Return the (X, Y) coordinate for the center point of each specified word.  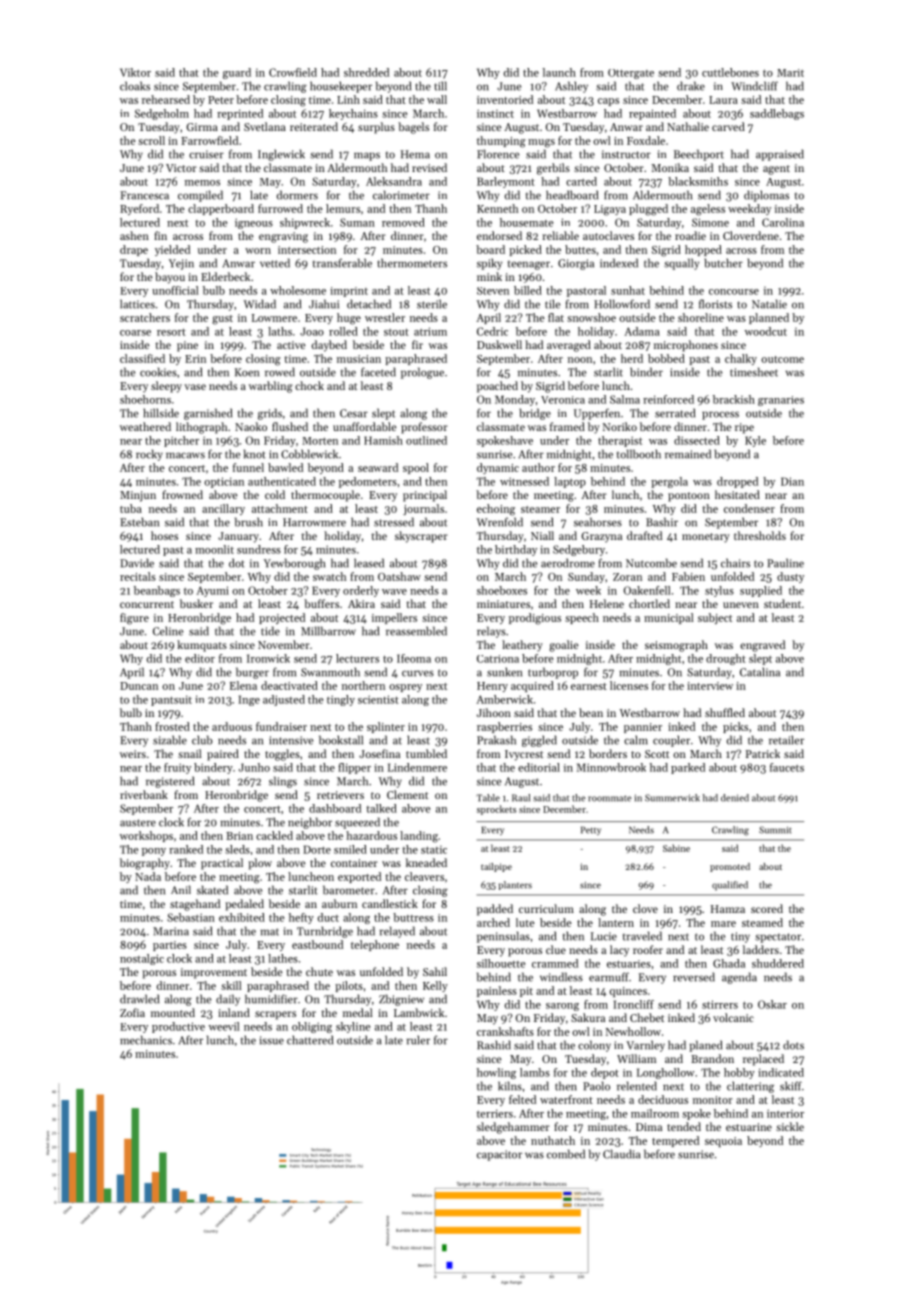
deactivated (289, 685)
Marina (171, 931)
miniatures (503, 604)
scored (767, 908)
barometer (349, 890)
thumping (501, 142)
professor (424, 428)
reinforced (668, 399)
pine (187, 346)
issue (272, 1040)
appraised (780, 155)
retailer (786, 740)
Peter (221, 100)
